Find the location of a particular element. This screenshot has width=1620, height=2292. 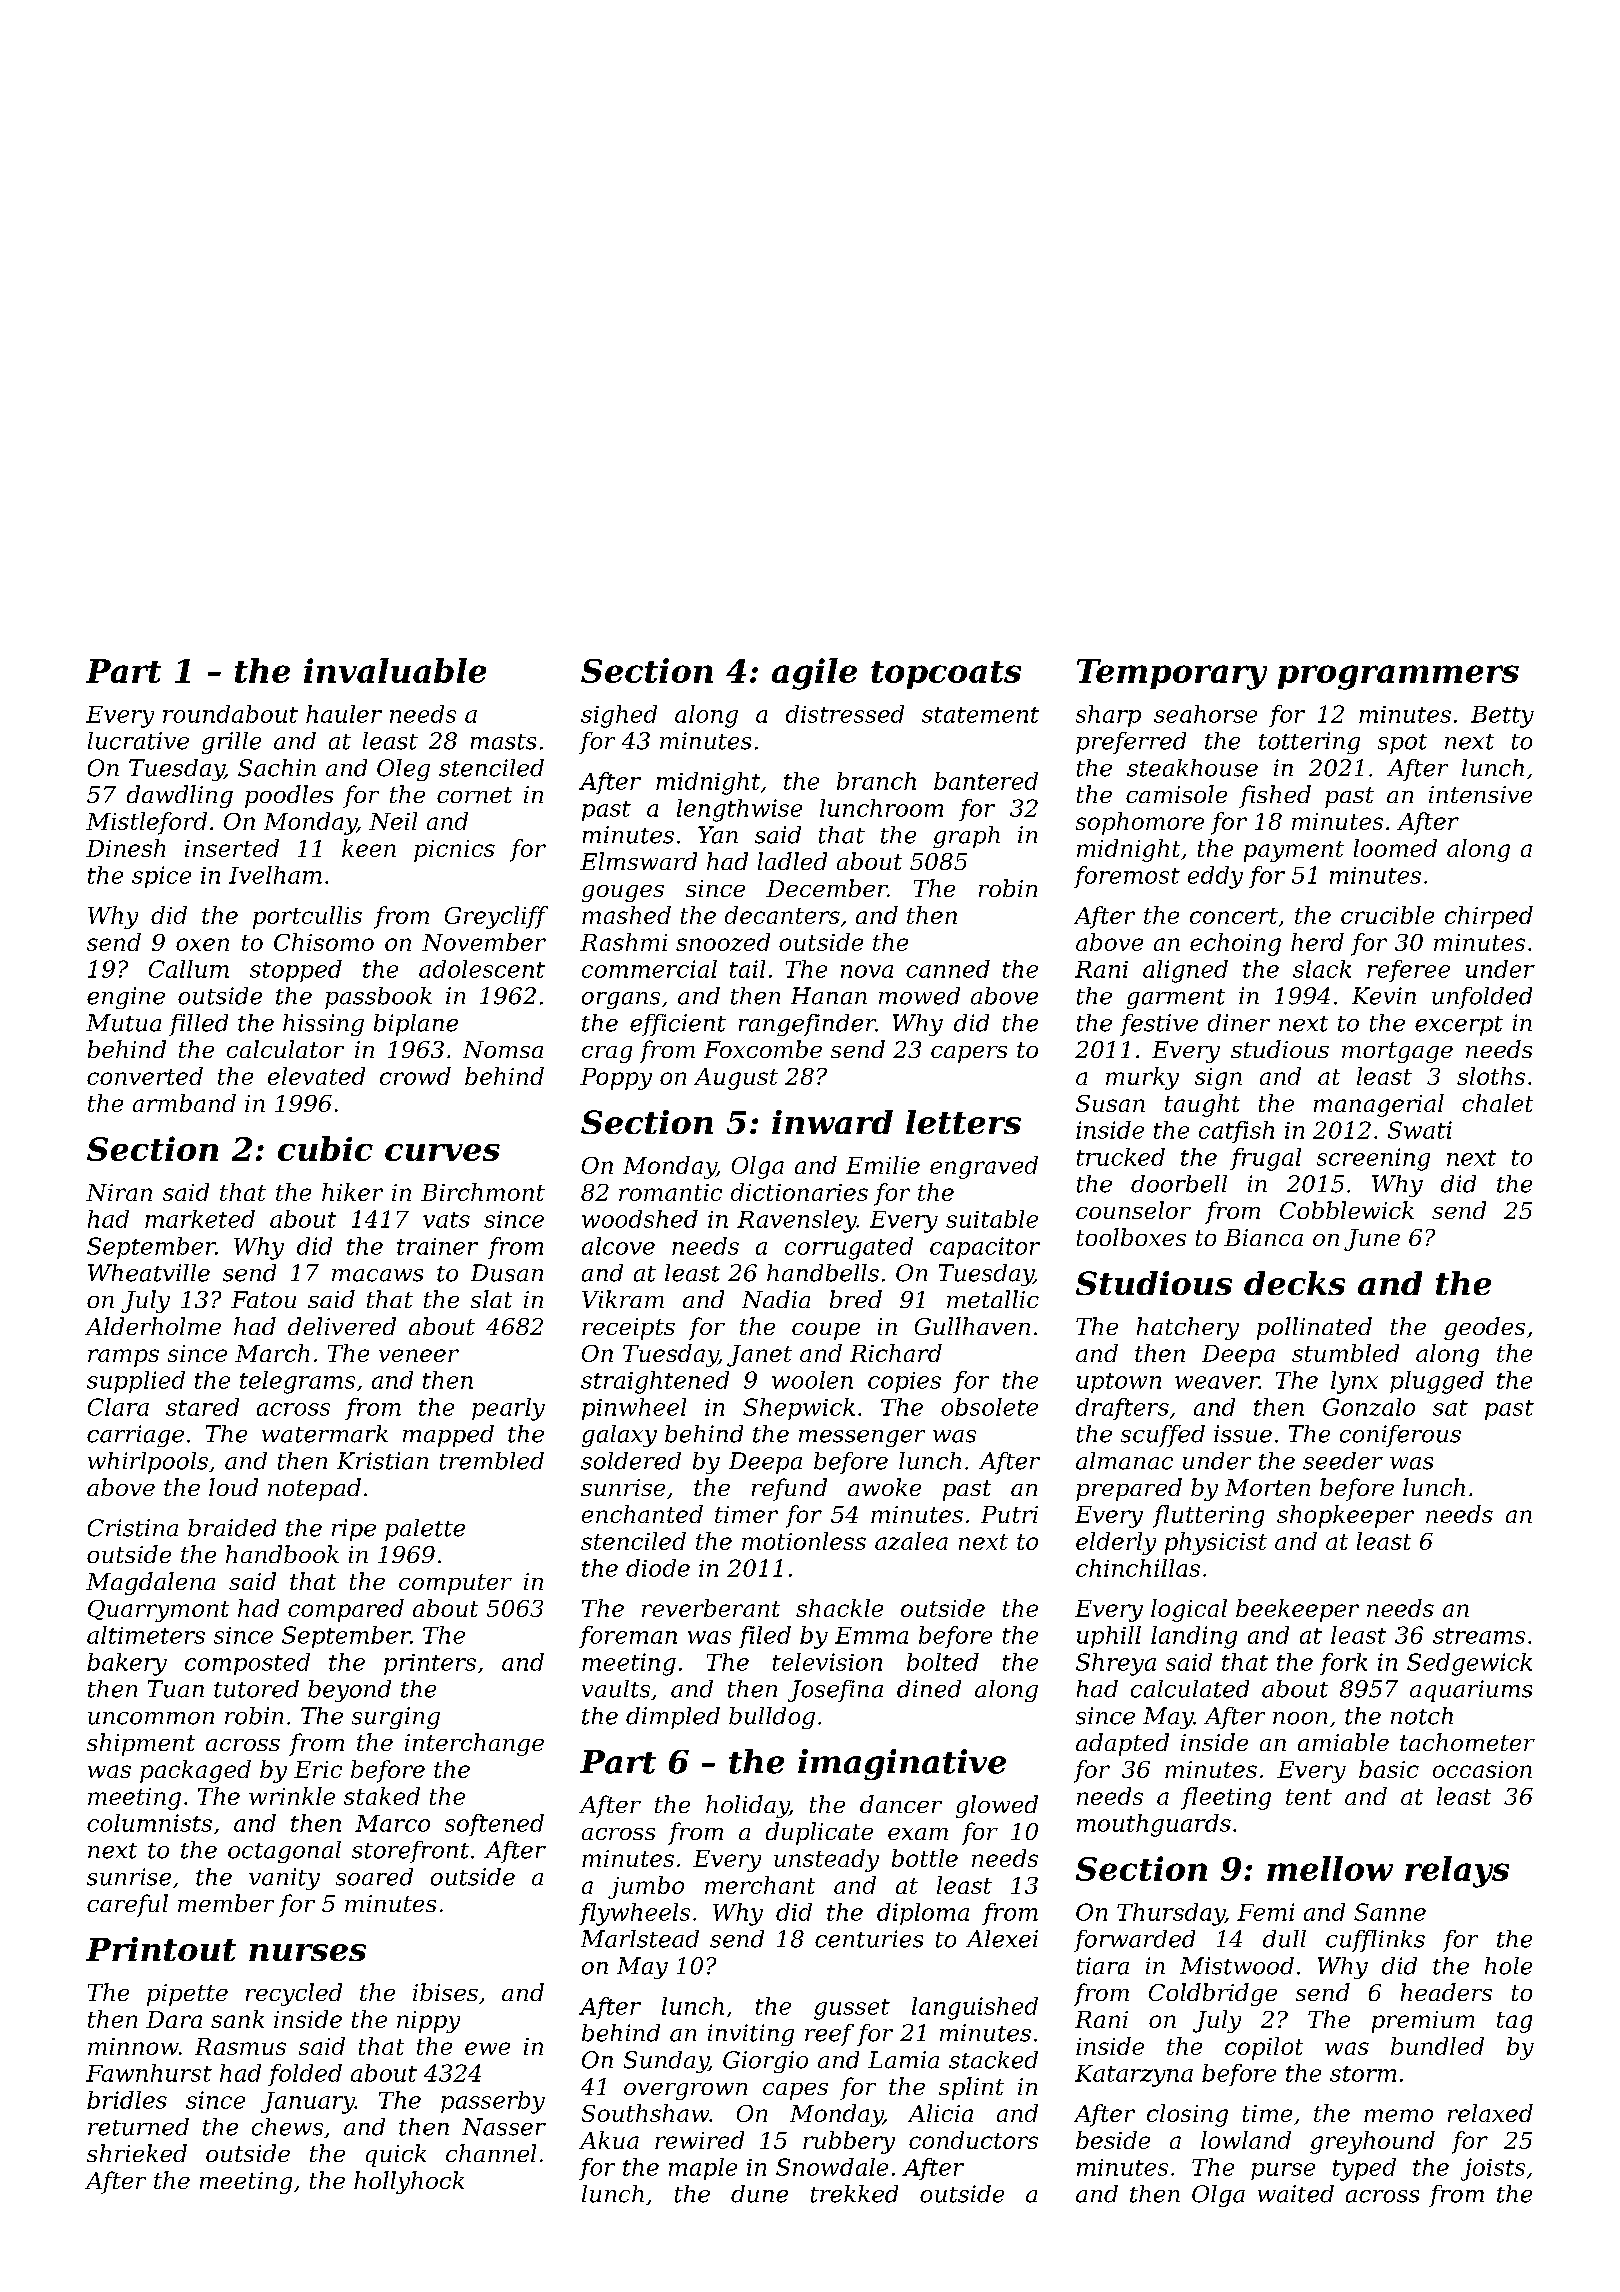

mowed is located at coordinates (919, 996).
